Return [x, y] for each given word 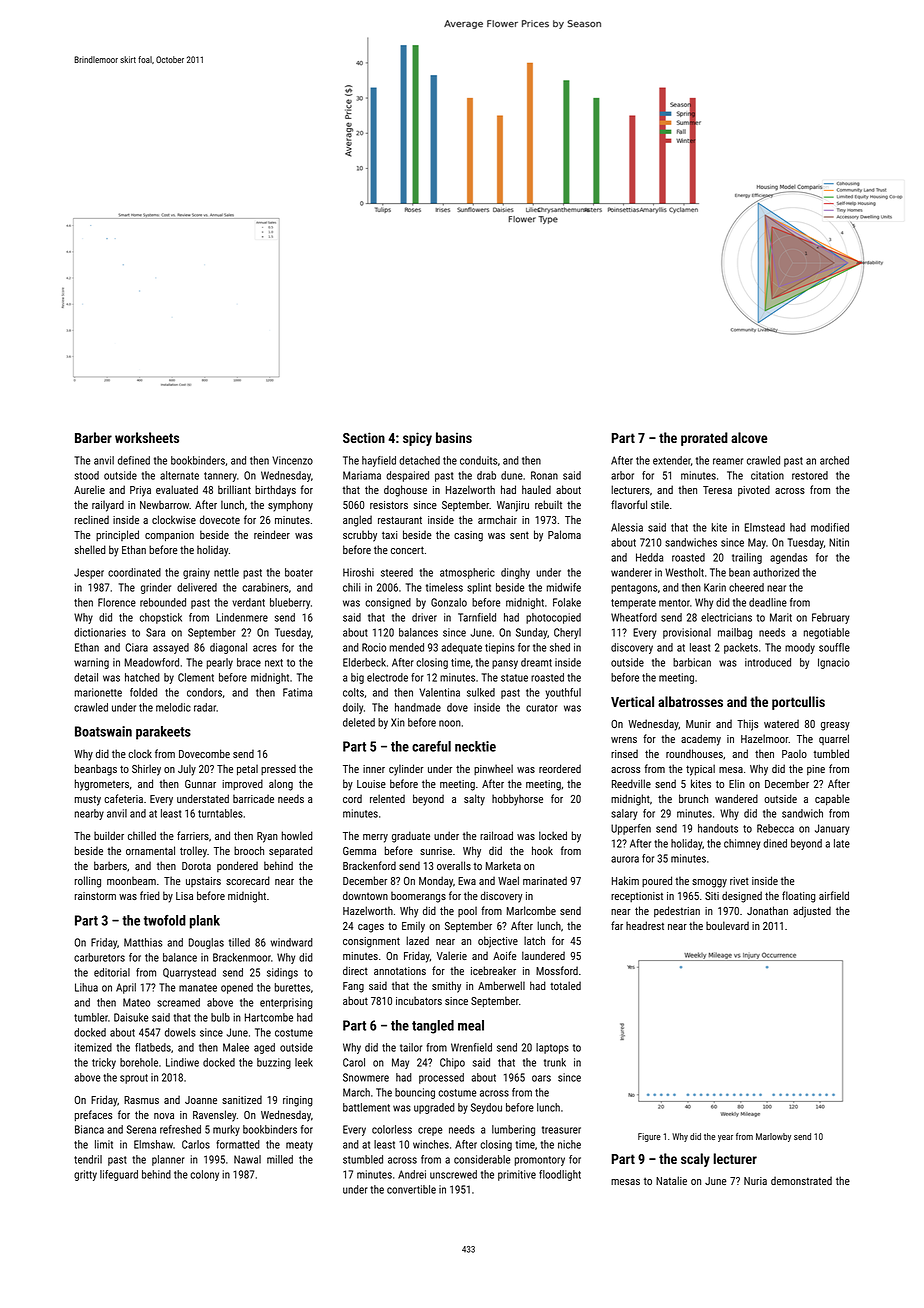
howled [297, 835]
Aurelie [89, 489]
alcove [749, 437]
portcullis [798, 703]
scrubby [360, 536]
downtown [365, 895]
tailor [411, 1047]
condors [204, 692]
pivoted [754, 490]
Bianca [89, 1129]
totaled [565, 985]
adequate [461, 648]
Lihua [86, 987]
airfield [834, 895]
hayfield [379, 461]
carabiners [265, 587]
